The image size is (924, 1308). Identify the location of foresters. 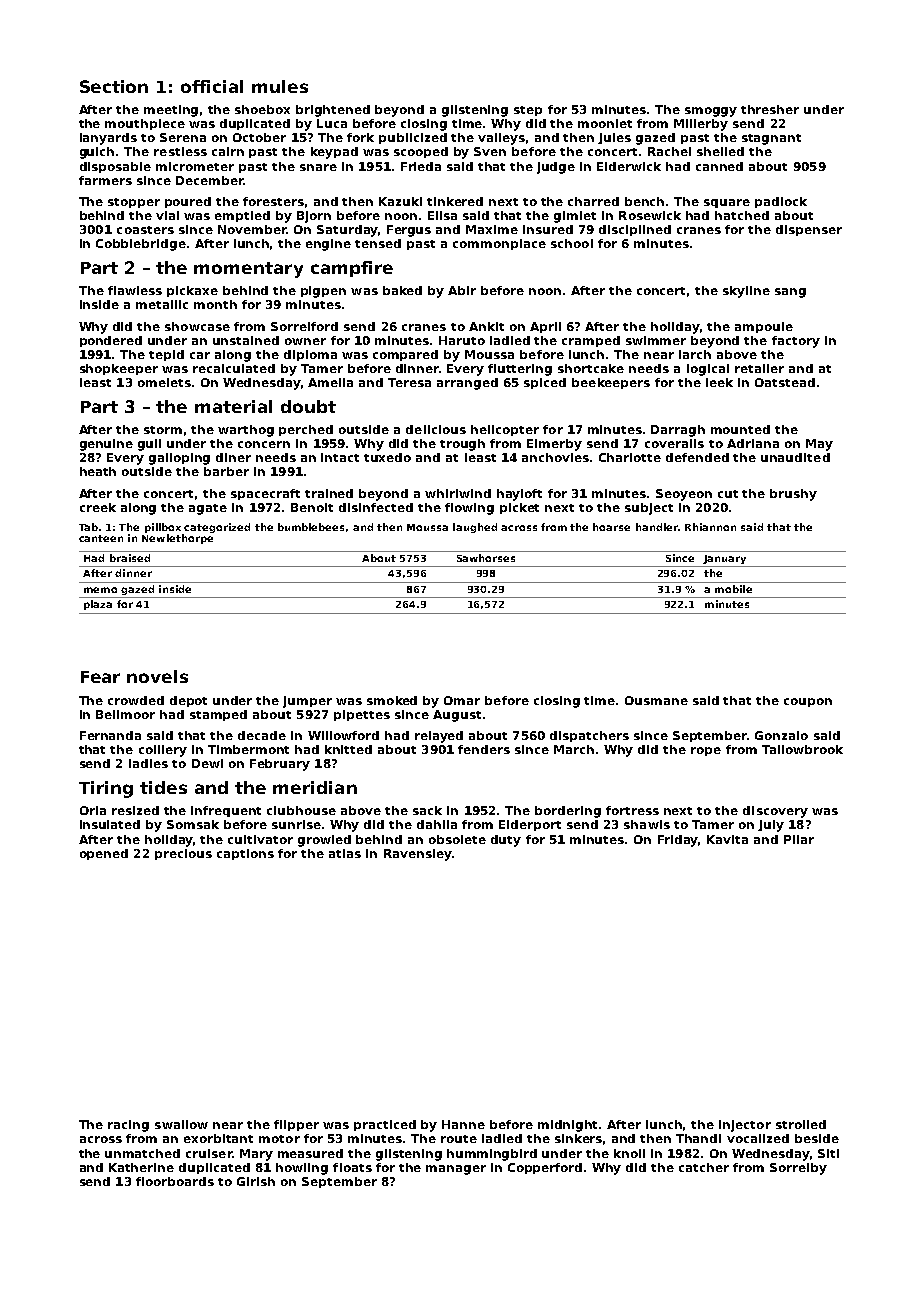
(273, 201).
